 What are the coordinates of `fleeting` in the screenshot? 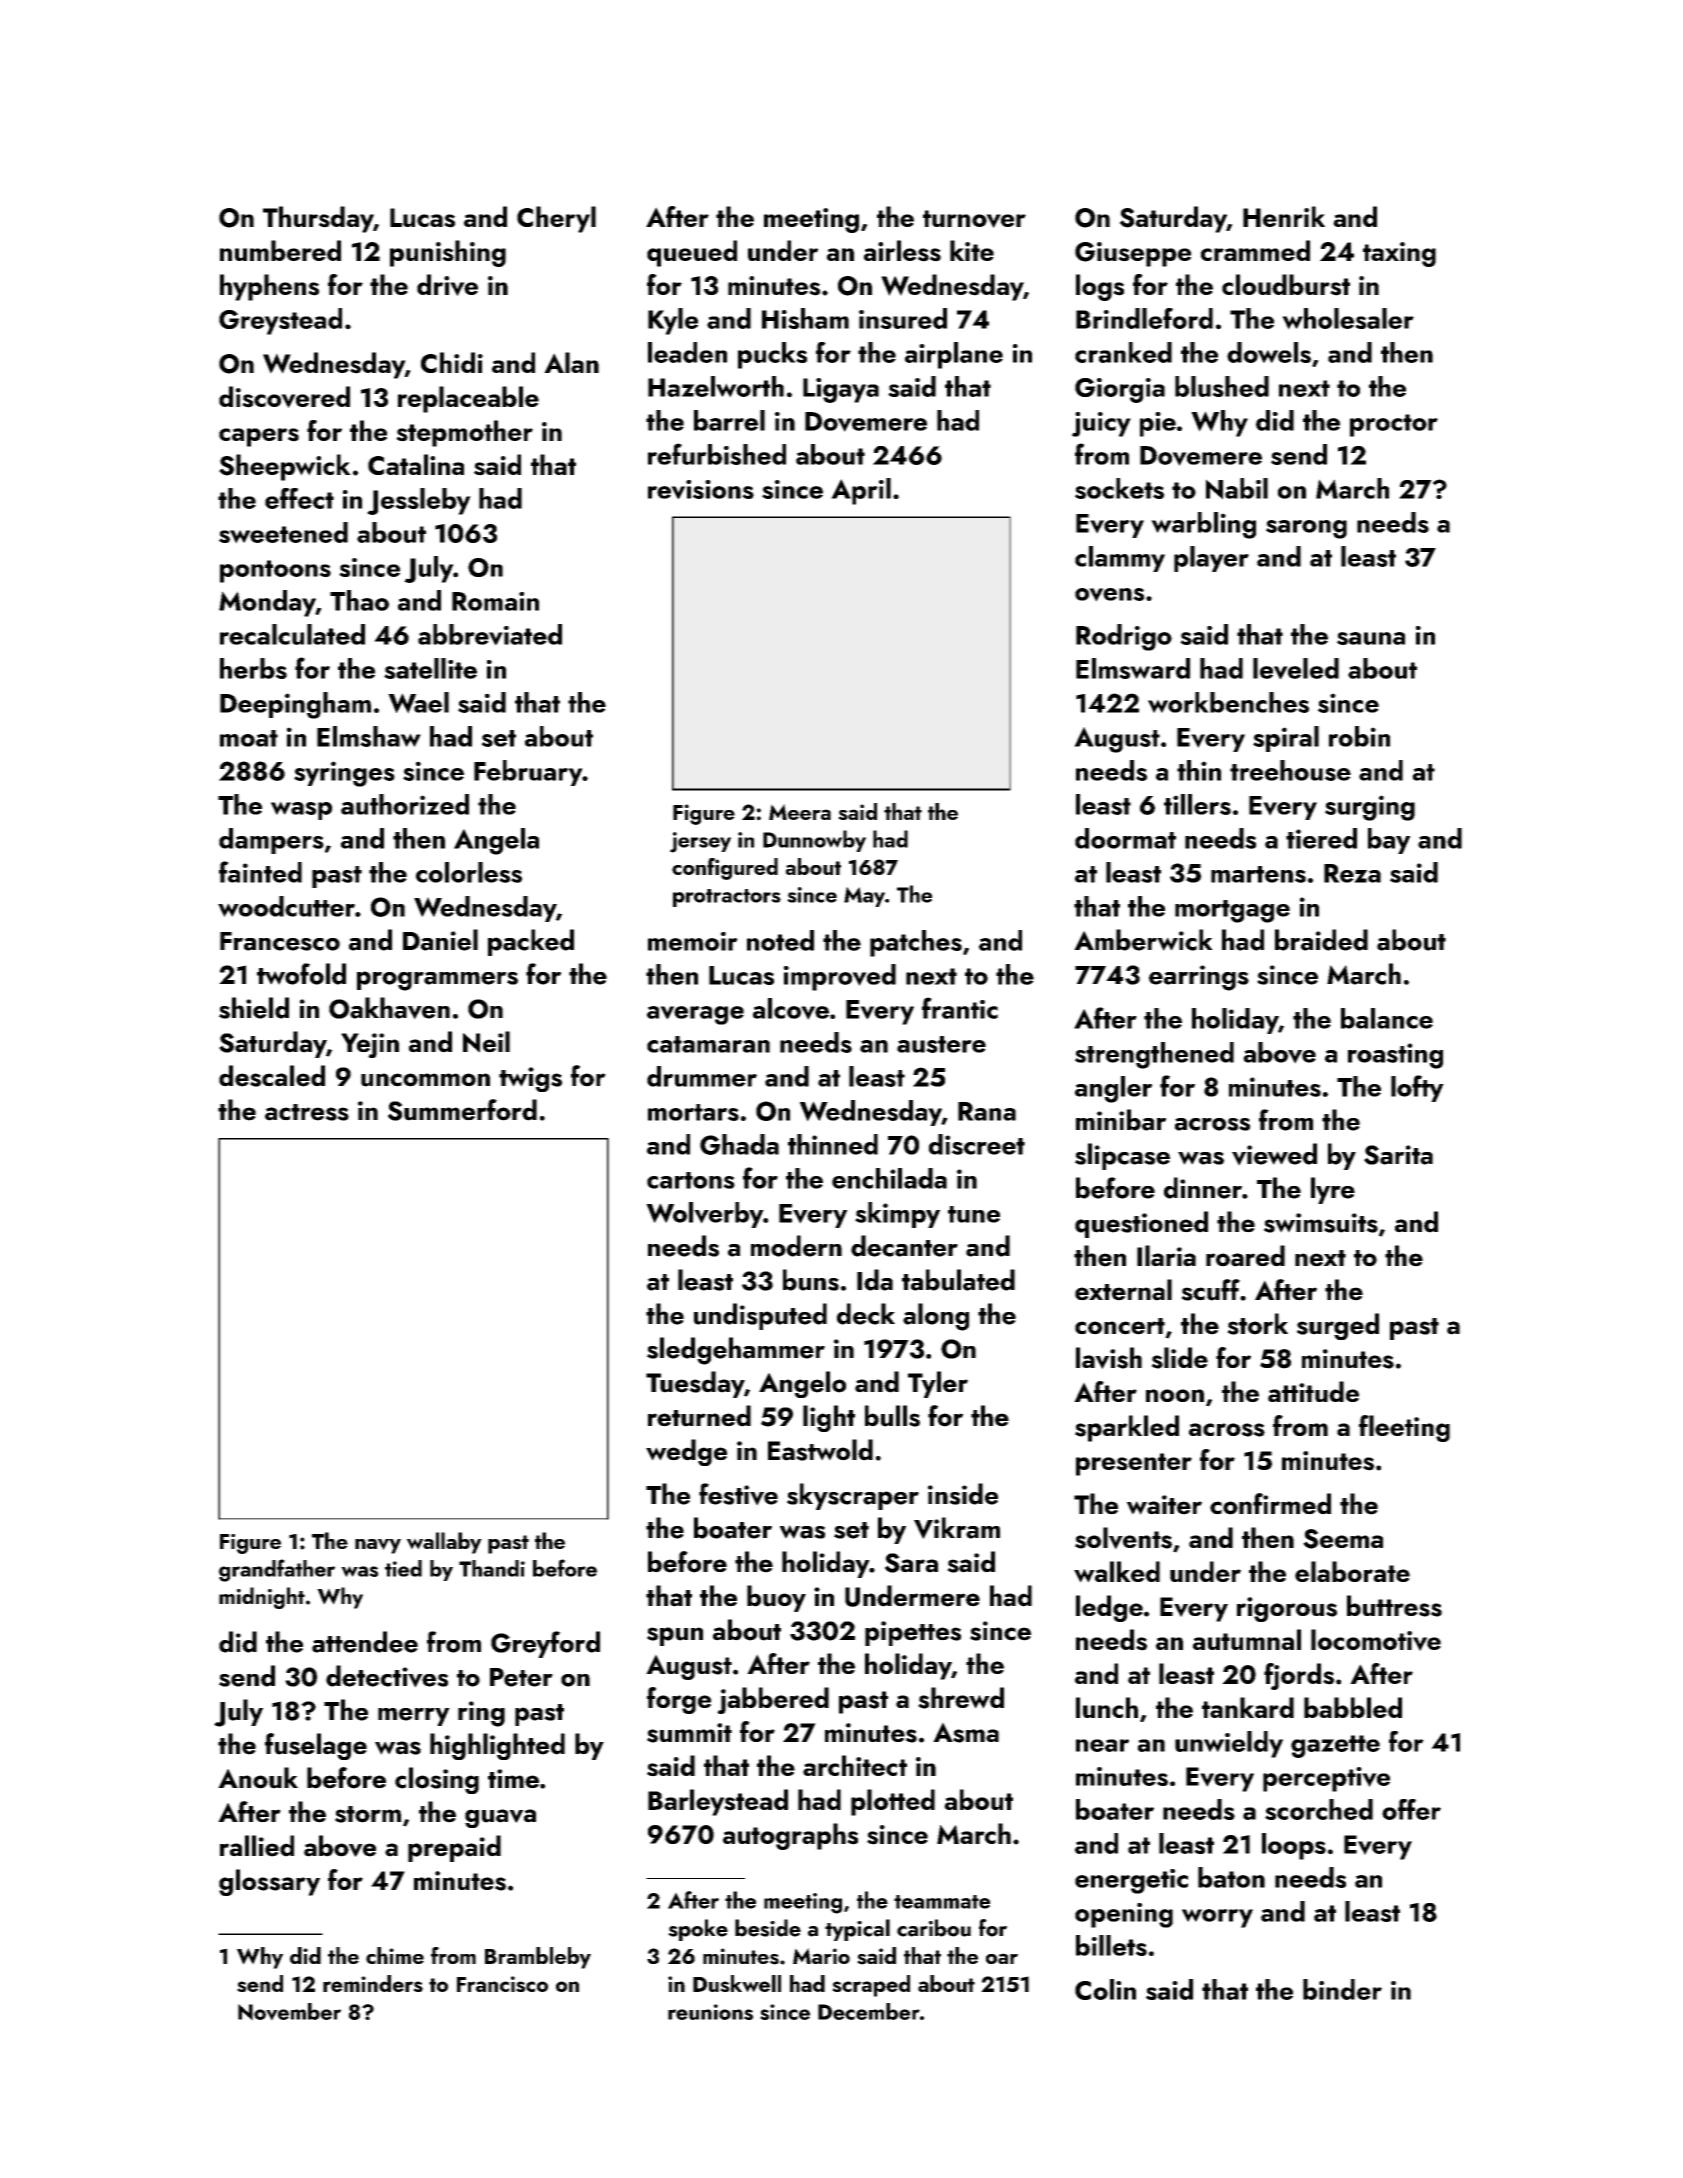 It's located at (1404, 1428).
